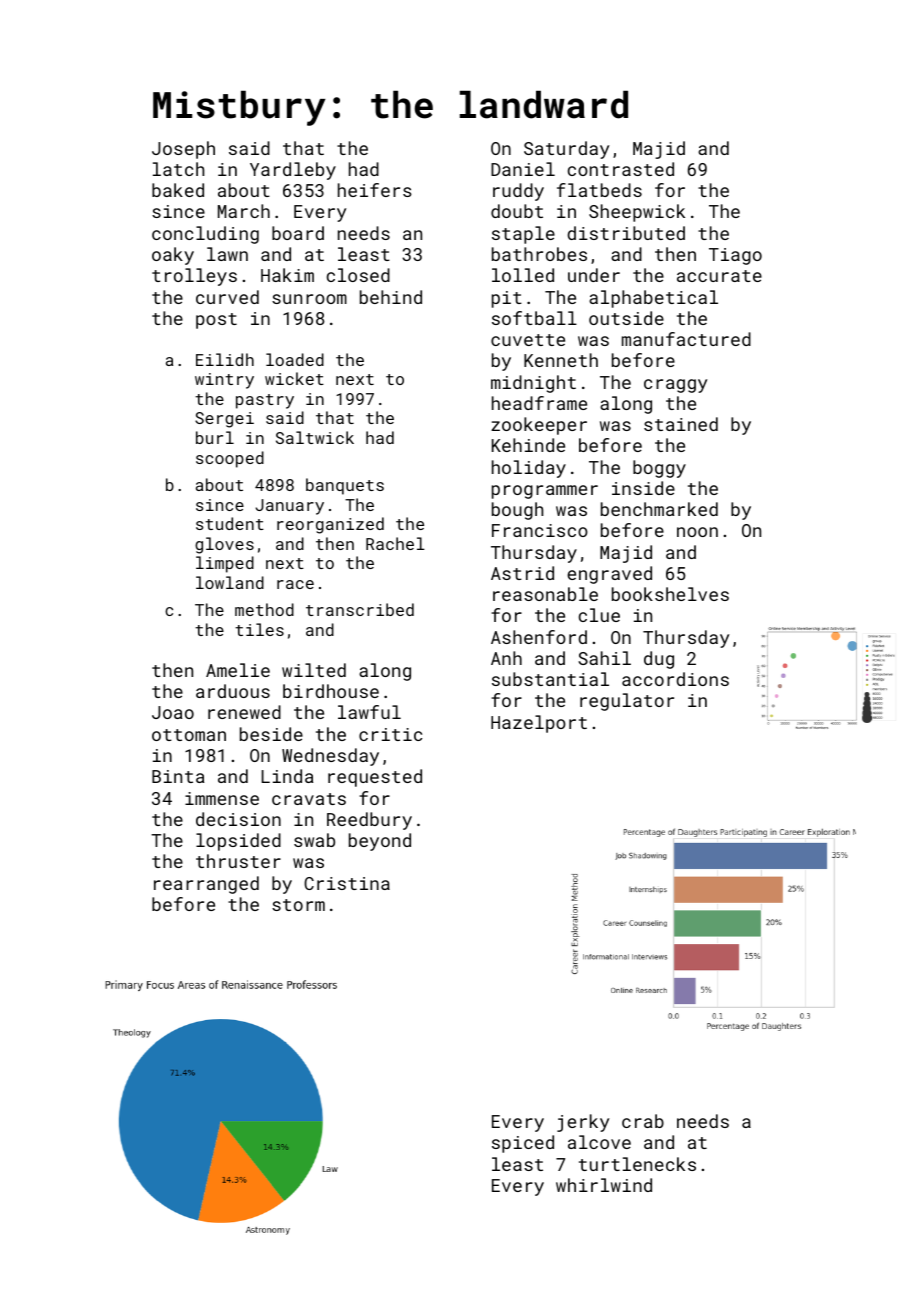 The image size is (924, 1311). What do you see at coordinates (178, 776) in the document?
I see `Binta` at bounding box center [178, 776].
